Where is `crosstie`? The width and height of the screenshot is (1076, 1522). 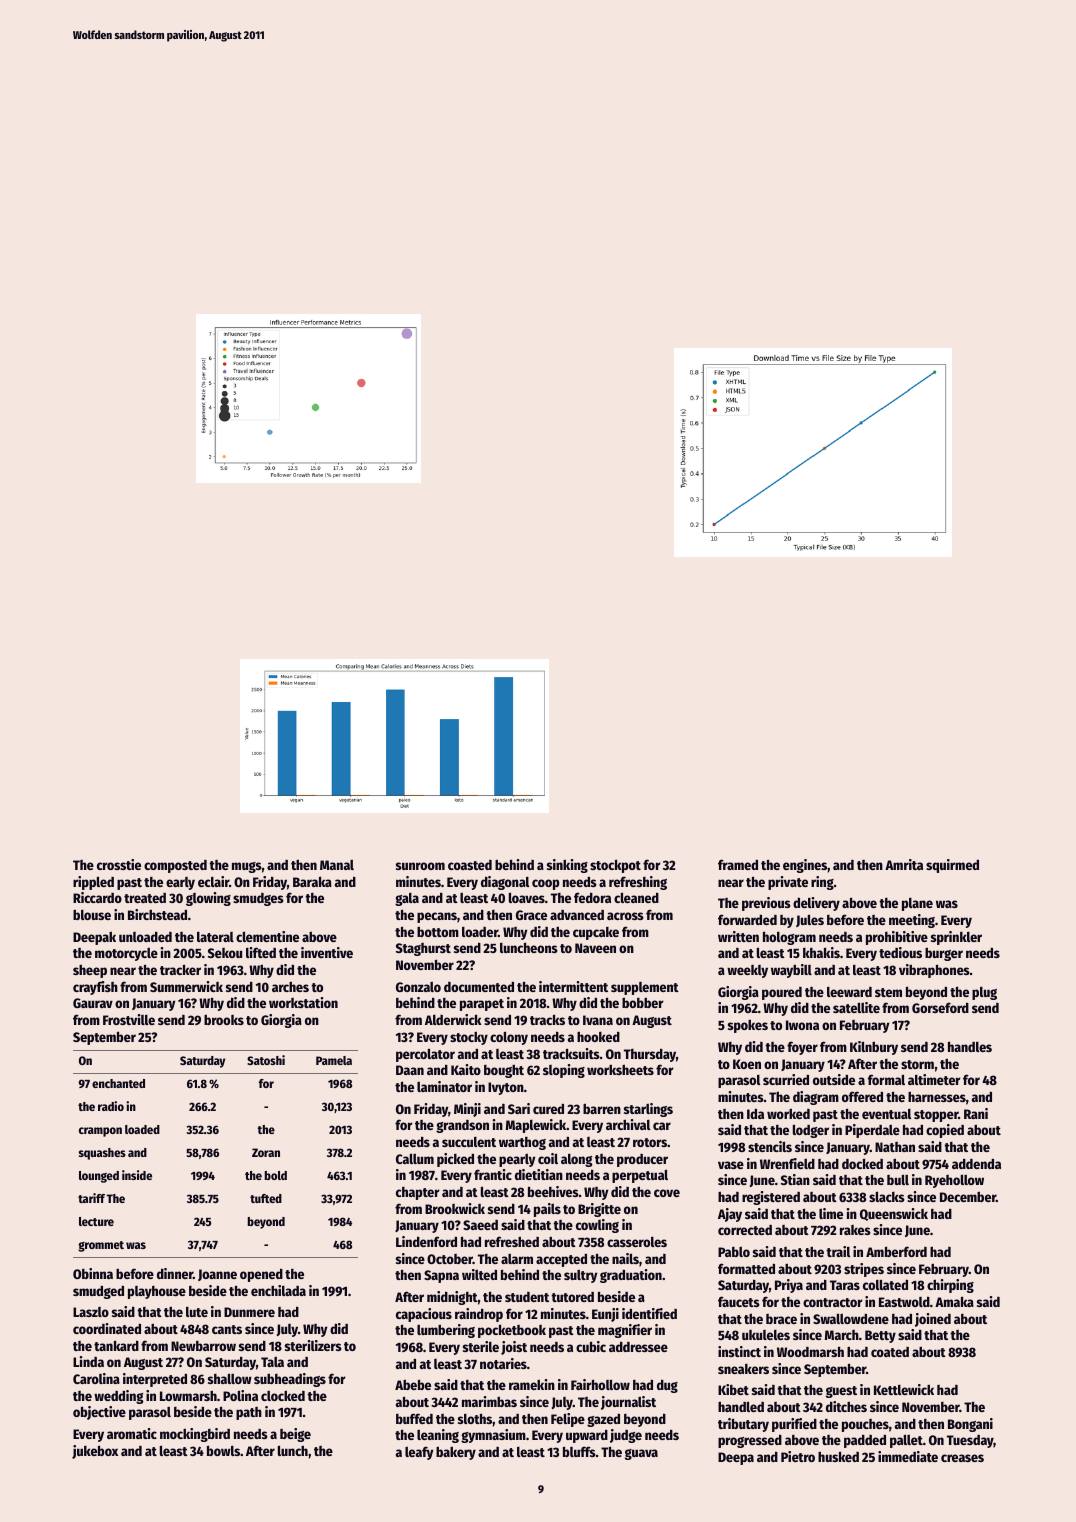
crosstie is located at coordinates (119, 864).
